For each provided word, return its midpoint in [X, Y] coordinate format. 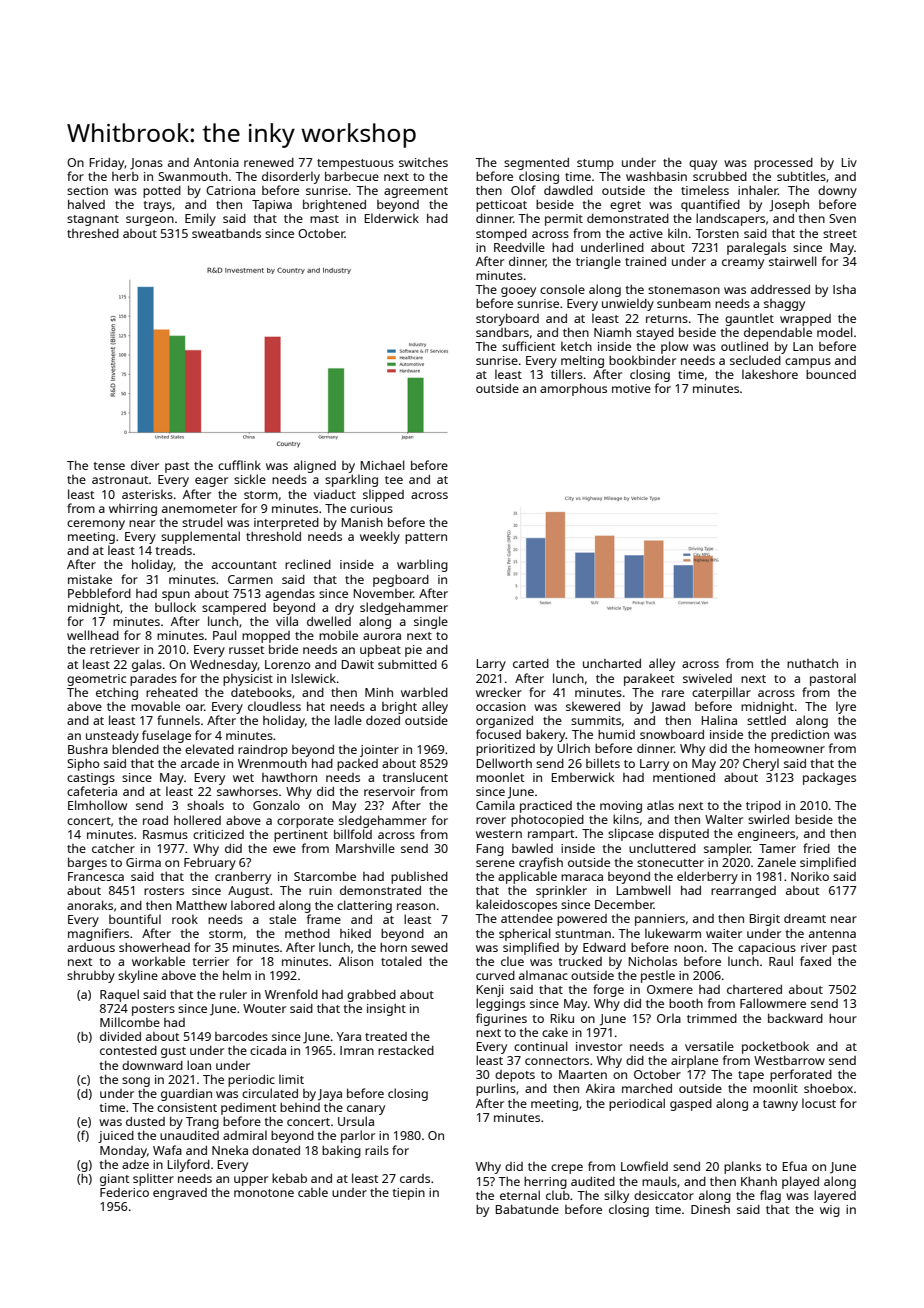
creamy [743, 264]
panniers [660, 920]
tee [394, 480]
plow [674, 347]
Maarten [583, 1074]
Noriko [810, 876]
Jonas [146, 164]
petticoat [501, 206]
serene [495, 863]
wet [243, 778]
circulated [270, 1093]
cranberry [243, 877]
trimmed [712, 1018]
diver [145, 465]
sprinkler [561, 891]
